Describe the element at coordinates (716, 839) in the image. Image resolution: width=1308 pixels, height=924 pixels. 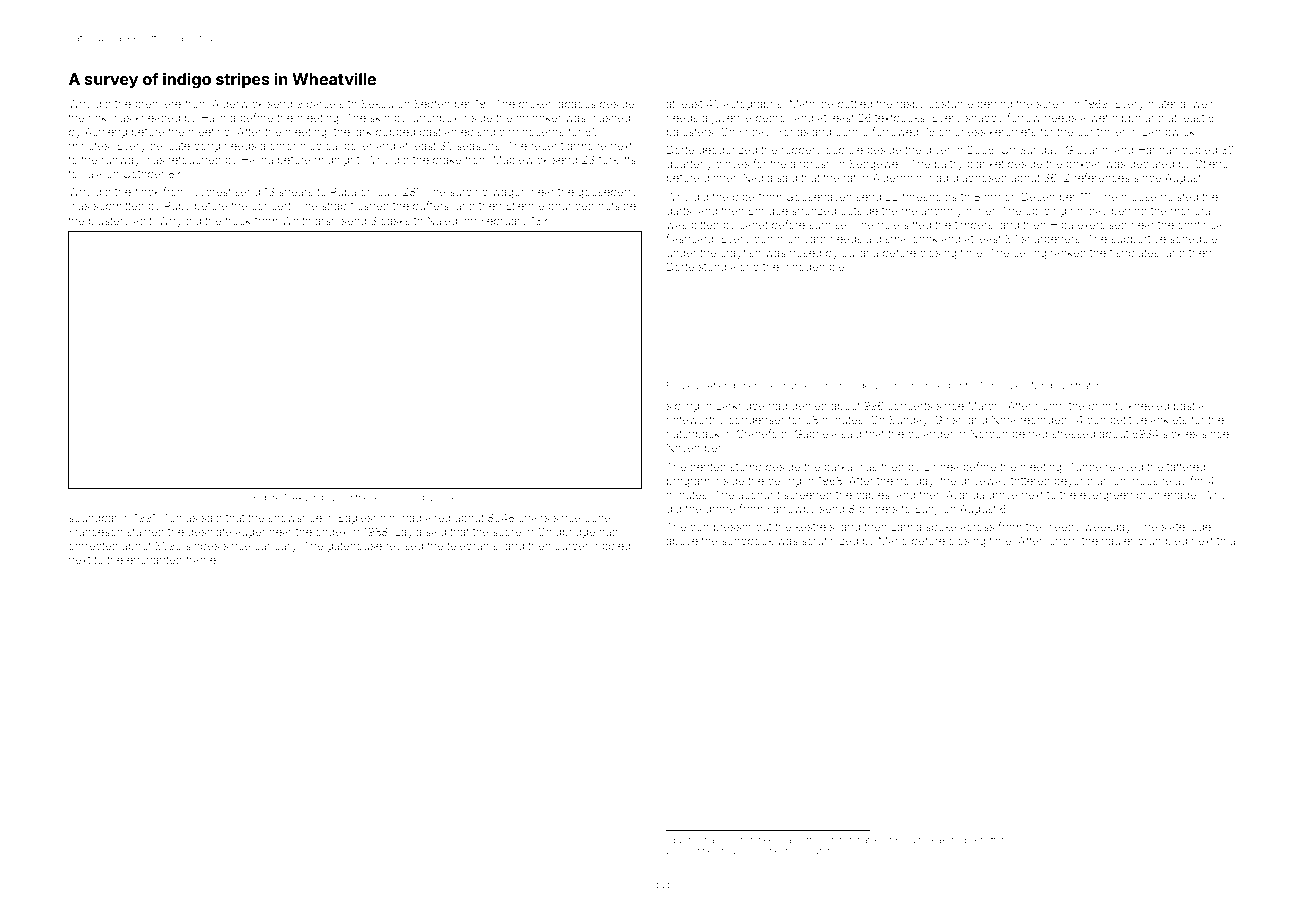
I see `charcoal` at that location.
